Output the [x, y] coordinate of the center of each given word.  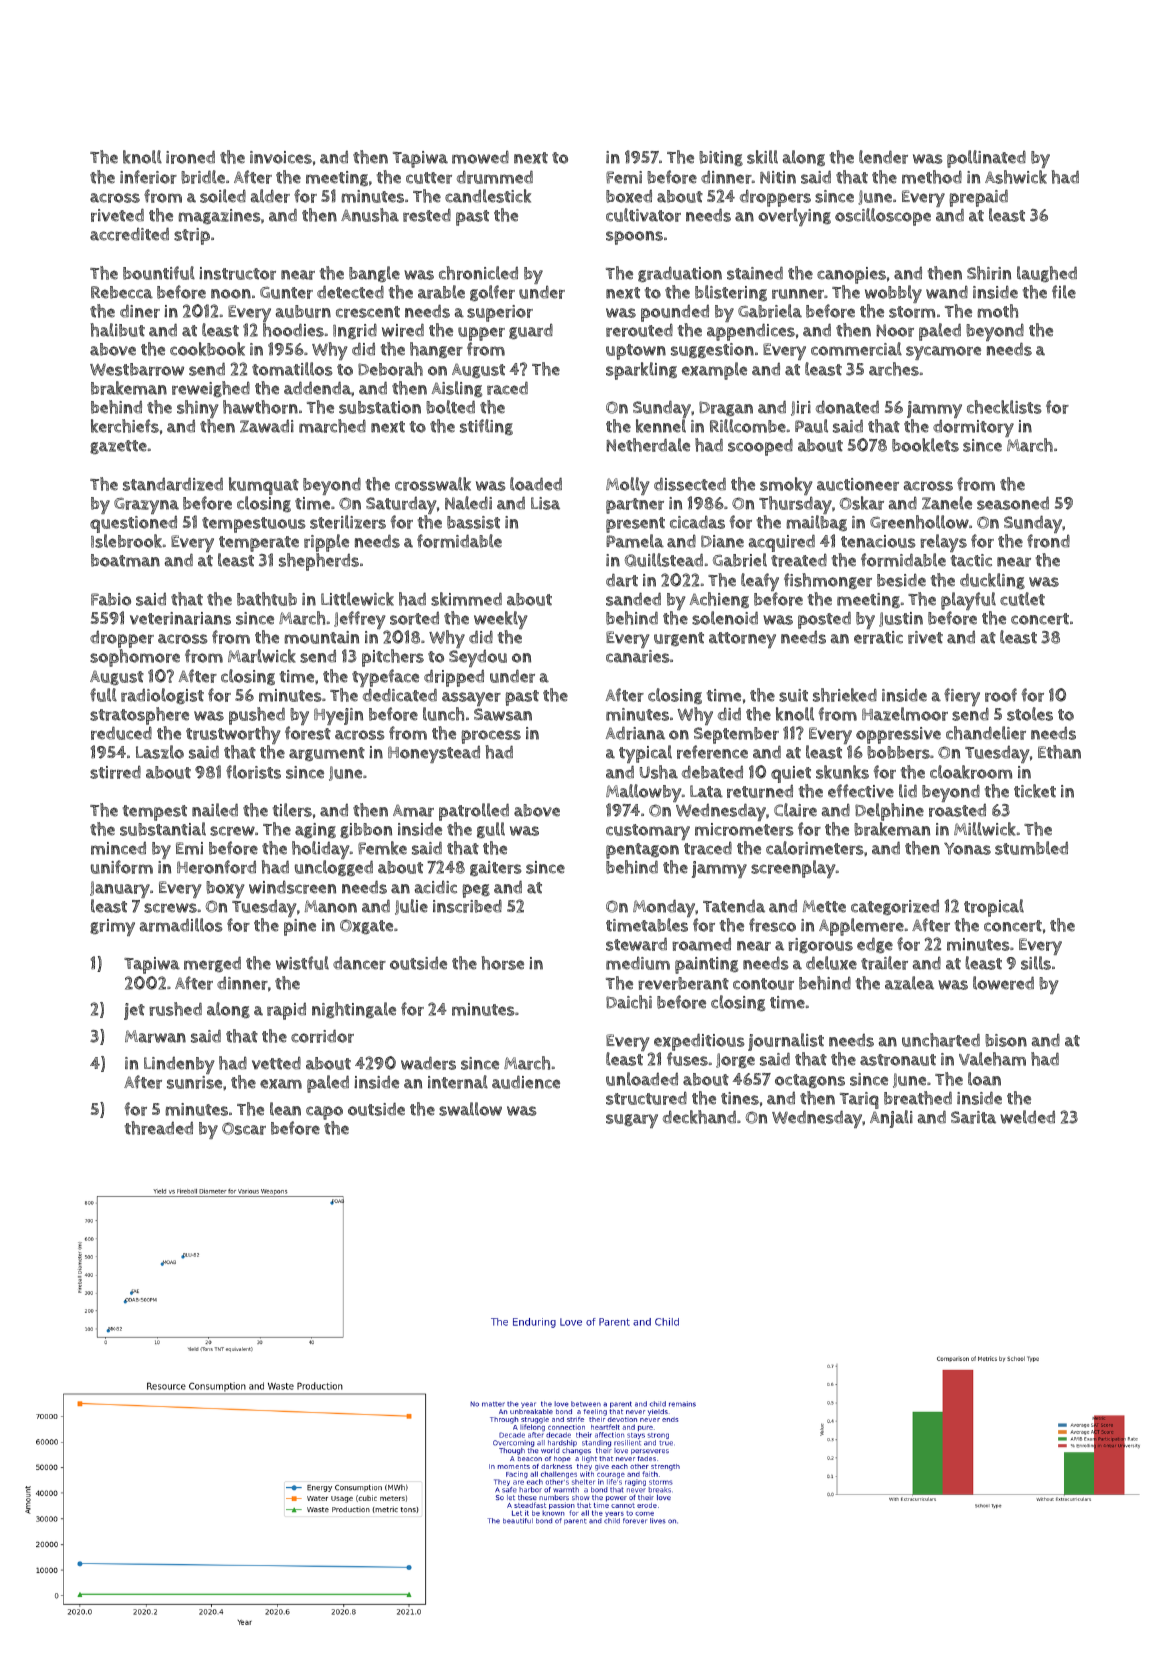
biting [721, 158]
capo [324, 1113]
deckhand [699, 1117]
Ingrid [355, 331]
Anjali [891, 1119]
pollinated [986, 159]
